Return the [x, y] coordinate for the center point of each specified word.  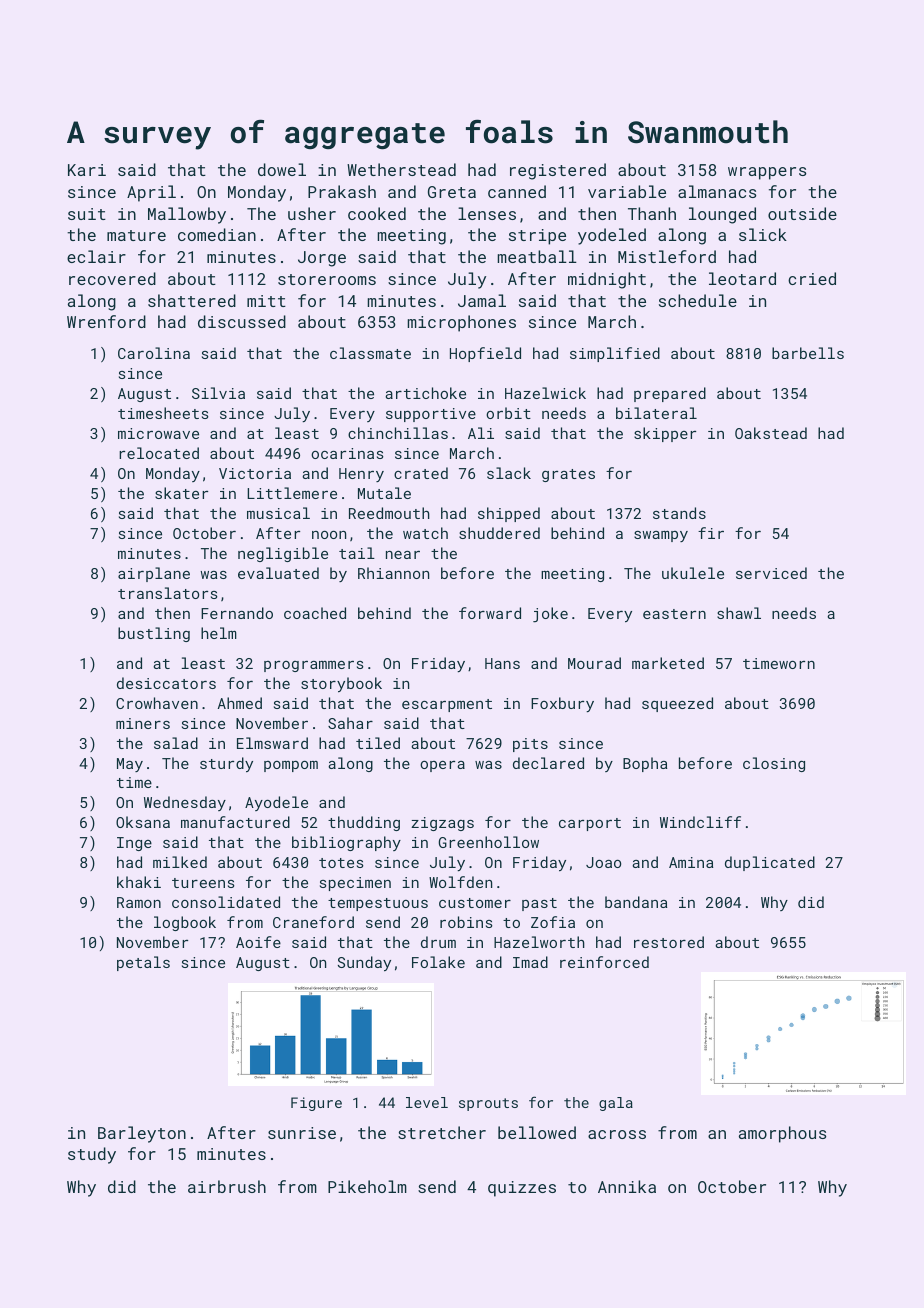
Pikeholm [367, 1186]
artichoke [425, 393]
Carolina [154, 353]
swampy [661, 536]
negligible [283, 554]
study [92, 1155]
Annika [627, 1186]
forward [490, 613]
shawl [739, 613]
